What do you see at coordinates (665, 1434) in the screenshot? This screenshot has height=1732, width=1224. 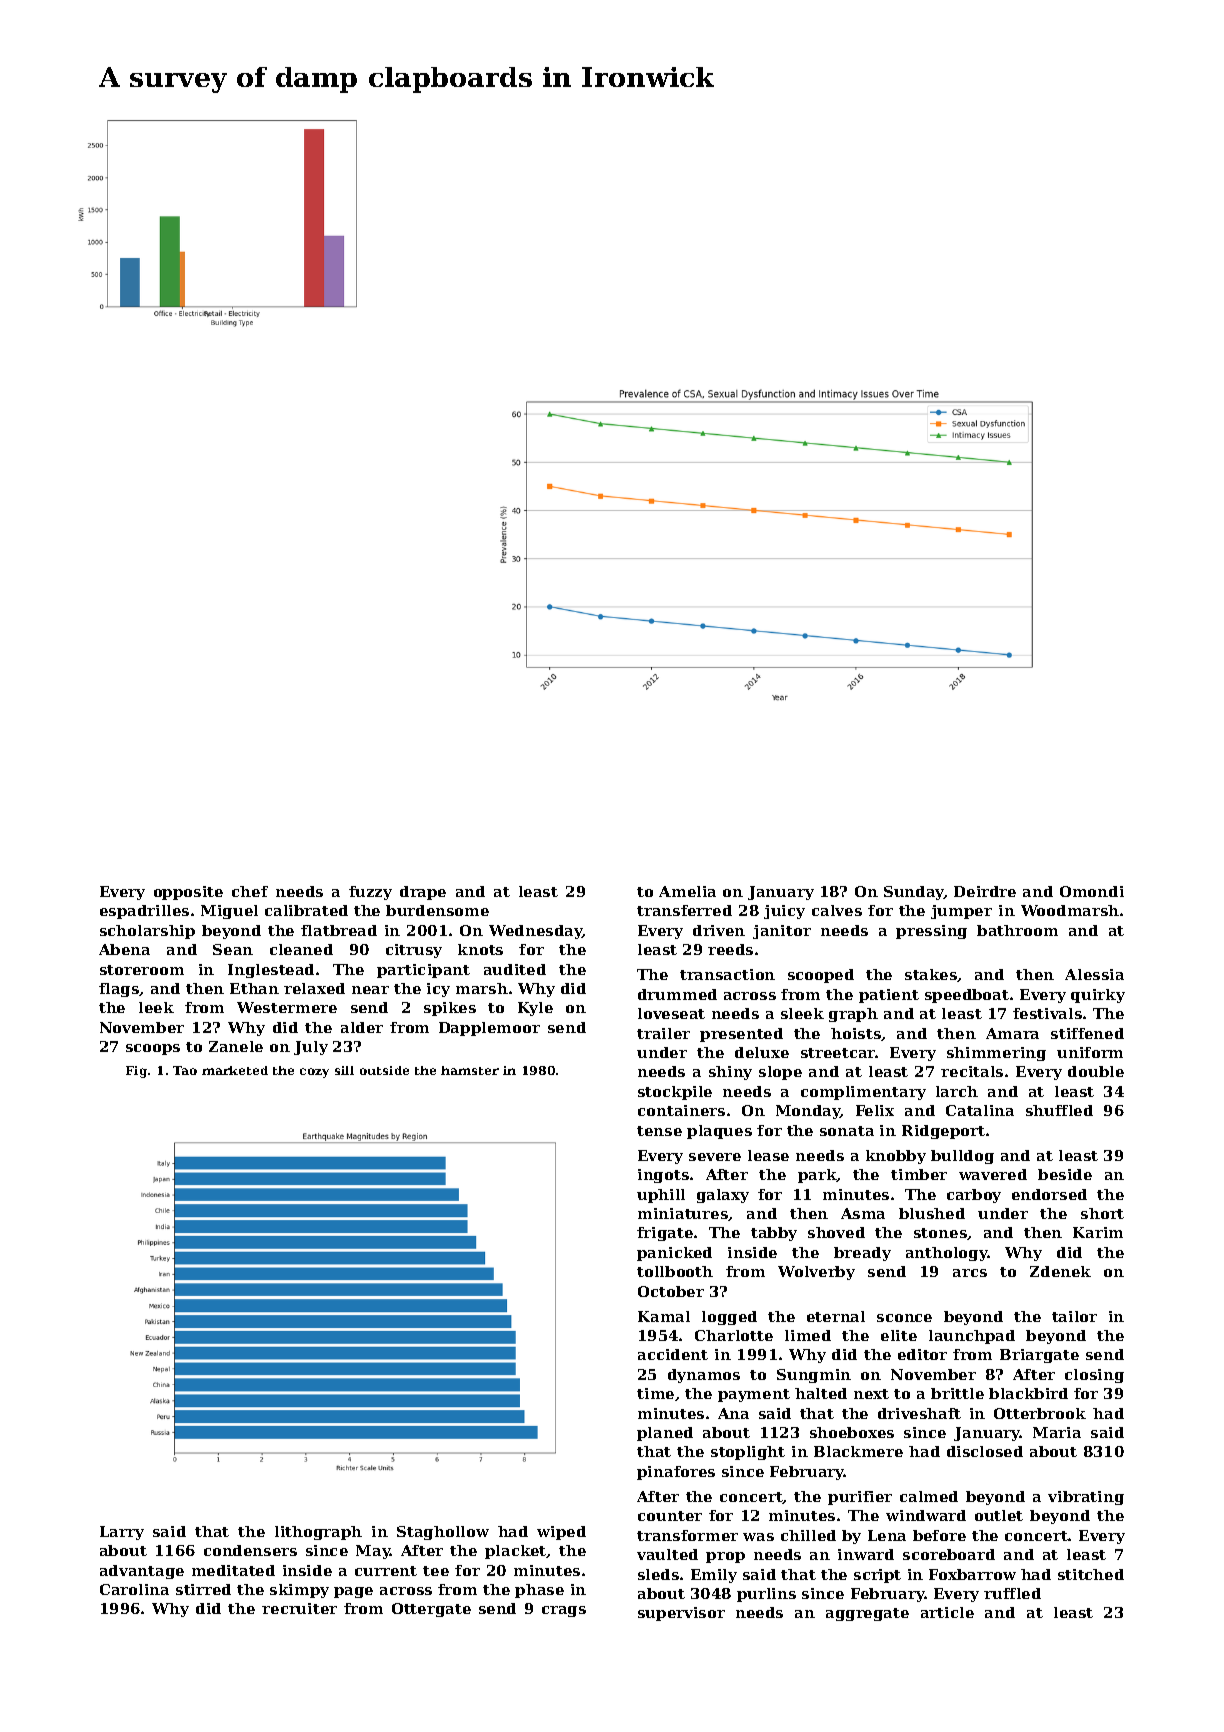 I see `planed` at bounding box center [665, 1434].
